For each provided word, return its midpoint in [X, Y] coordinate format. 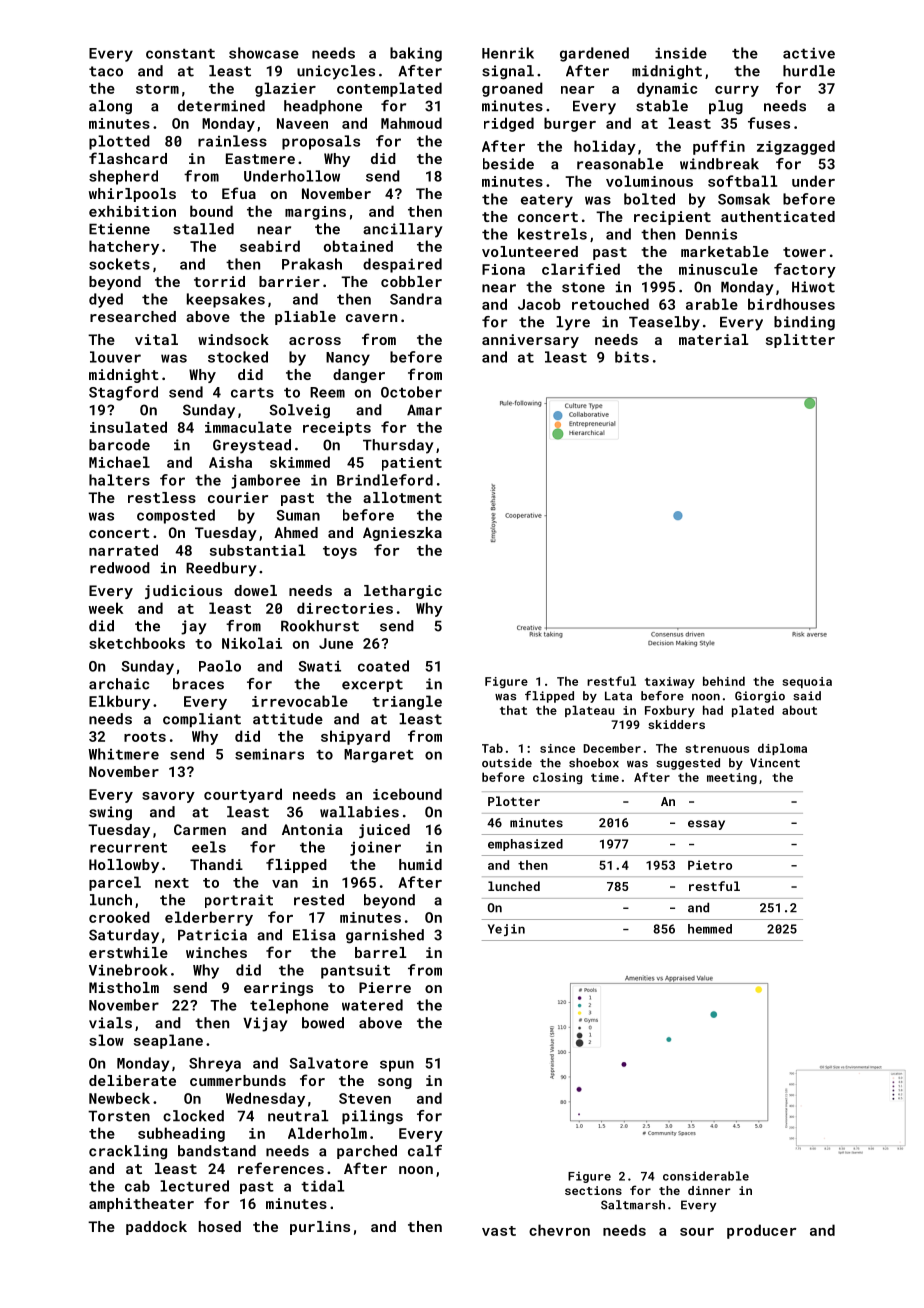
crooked [119, 917]
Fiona [503, 269]
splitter [800, 341]
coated [383, 666]
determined [221, 106]
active [809, 53]
